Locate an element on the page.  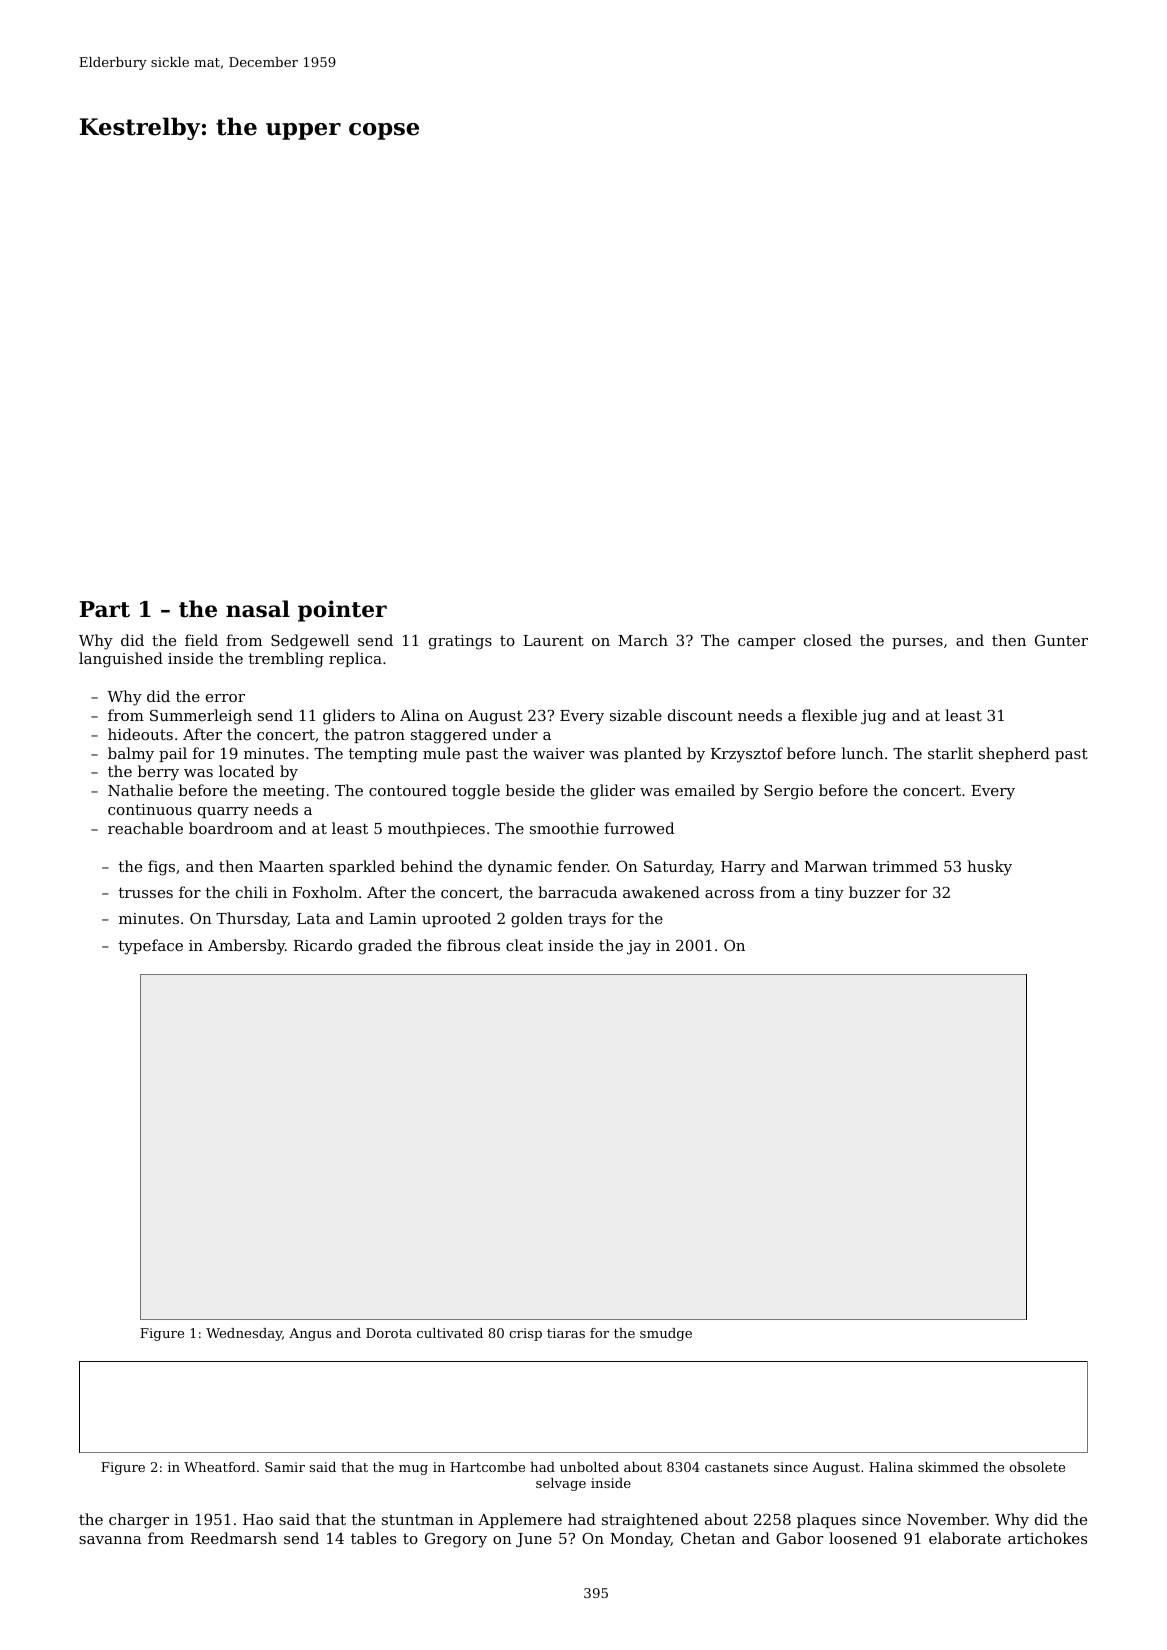
plaques is located at coordinates (826, 1520).
